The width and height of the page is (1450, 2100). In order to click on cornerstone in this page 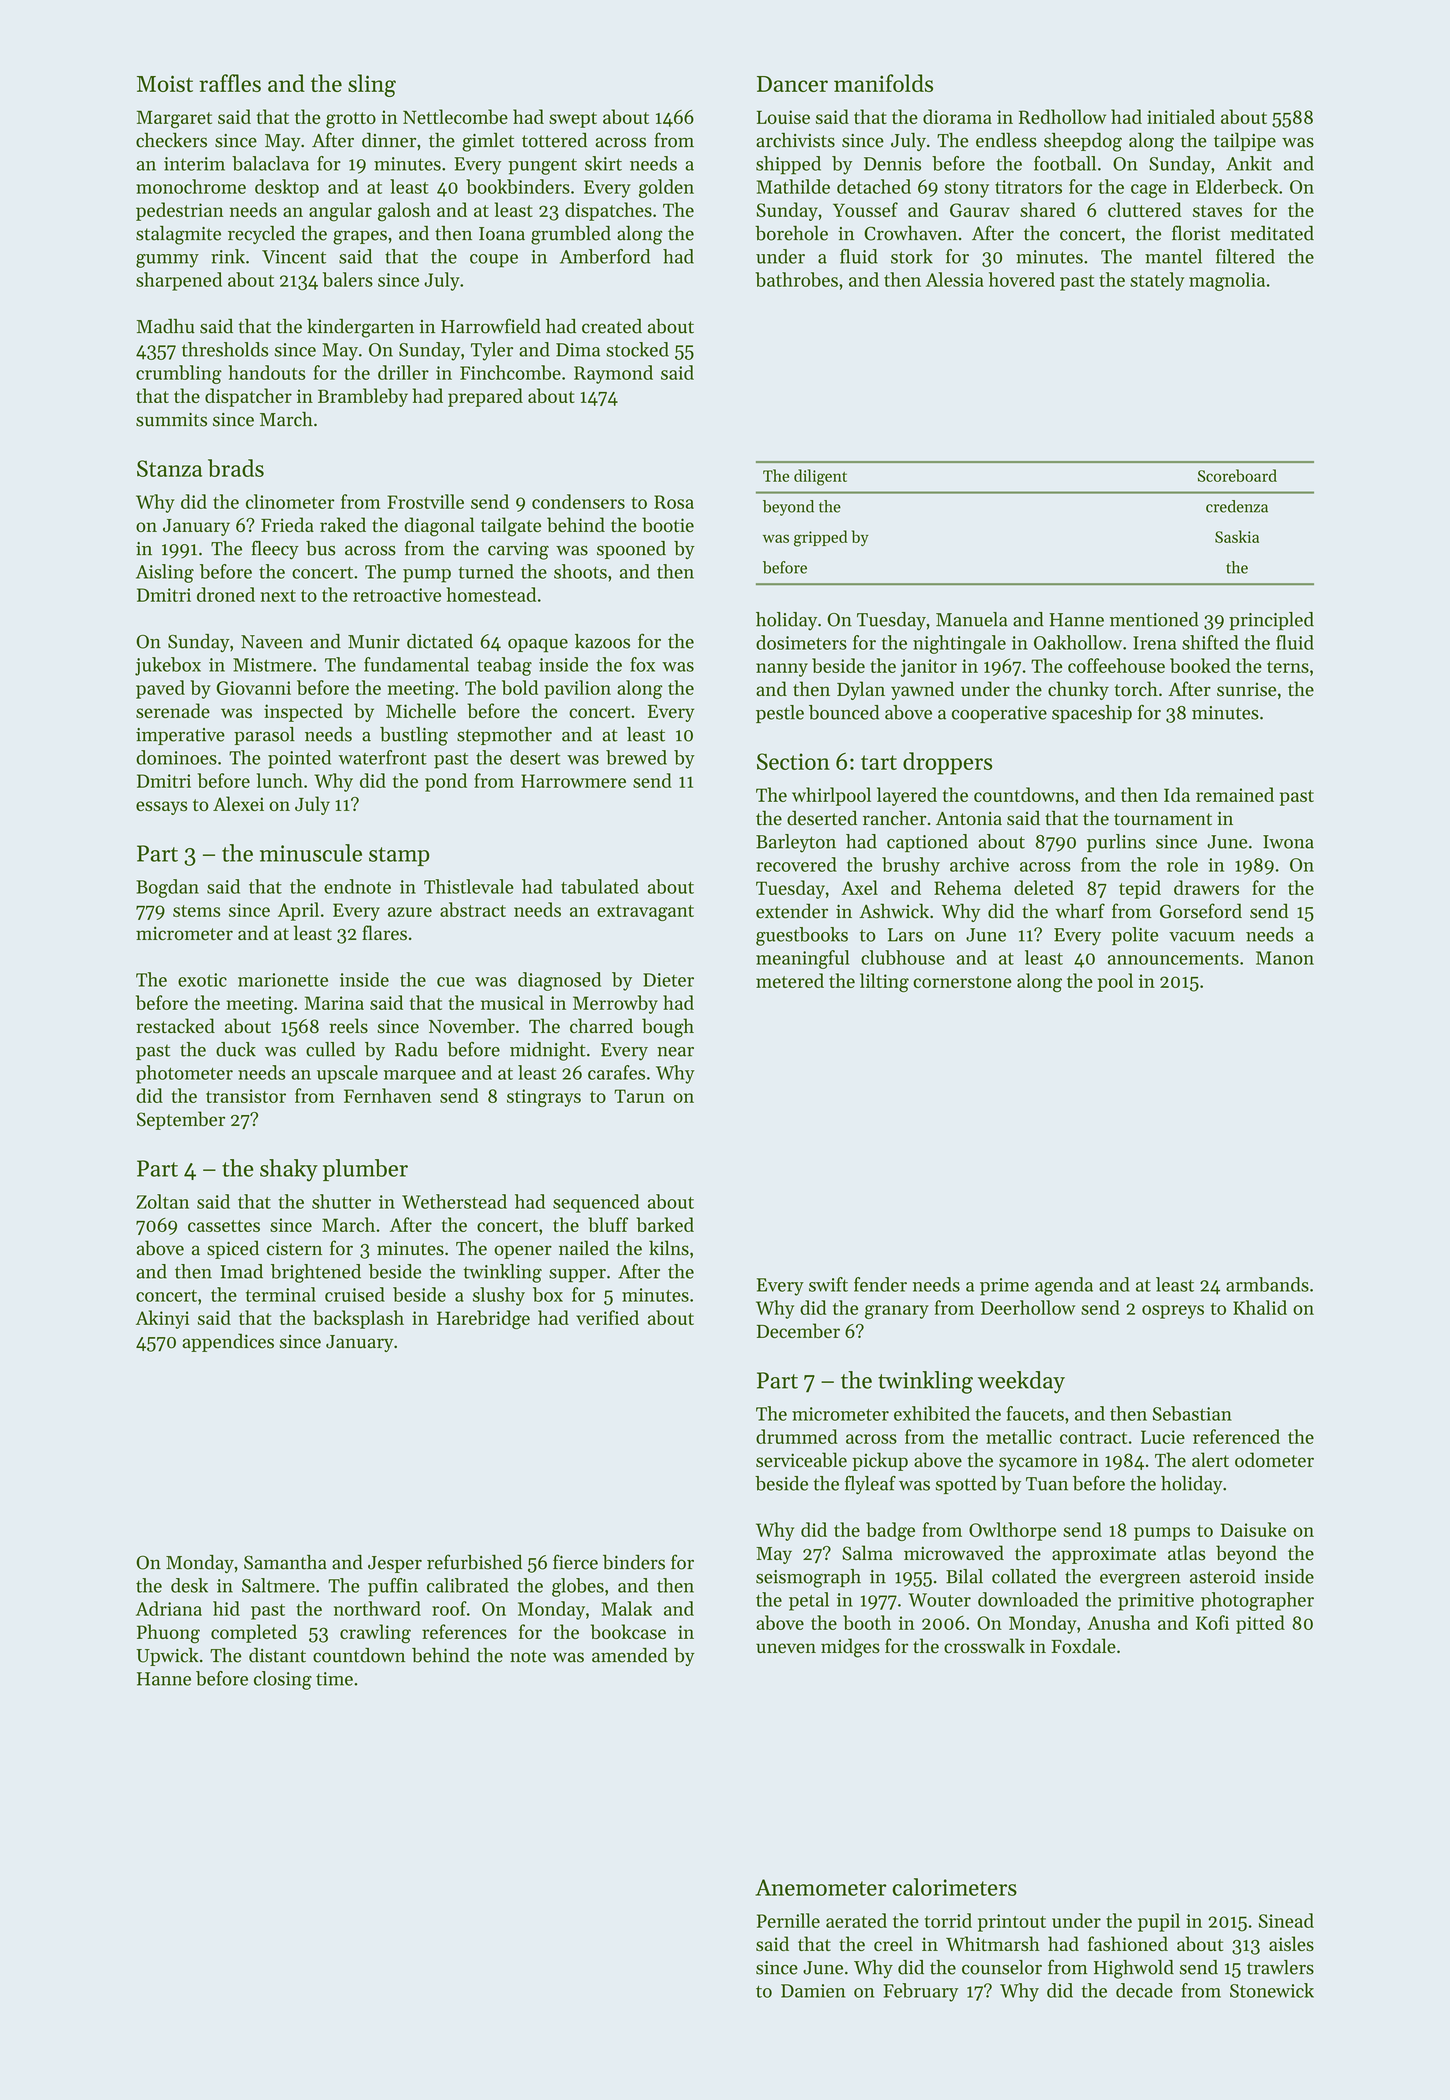, I will do `click(962, 982)`.
